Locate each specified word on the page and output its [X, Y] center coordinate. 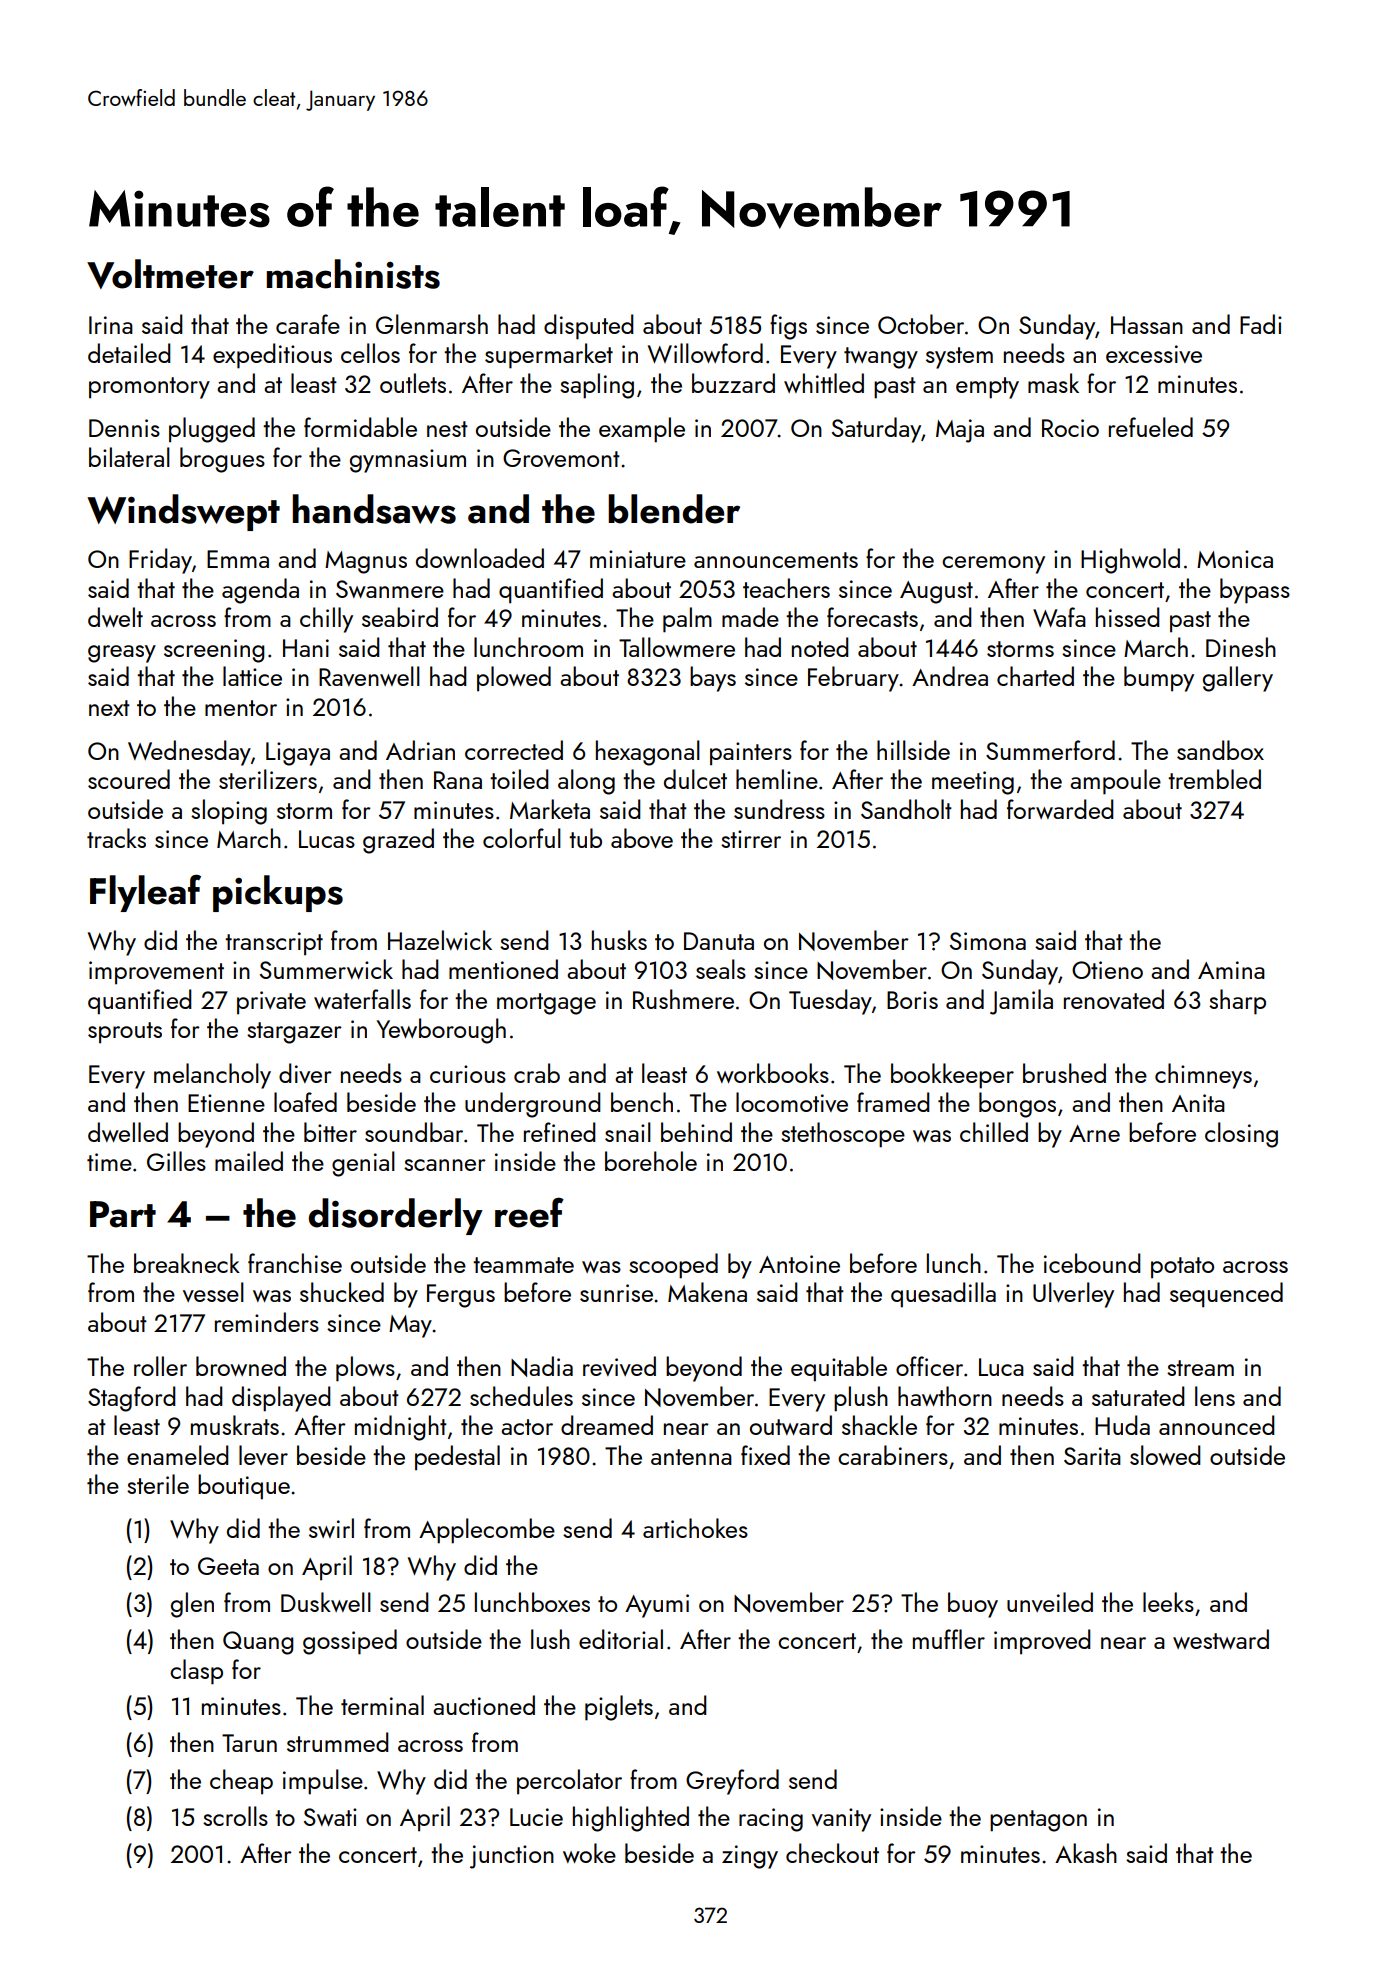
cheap [241, 1782]
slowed [1165, 1455]
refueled [1151, 427]
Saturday [876, 430]
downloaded [480, 558]
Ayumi [657, 1606]
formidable [360, 427]
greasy [122, 654]
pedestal [457, 1458]
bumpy [1159, 679]
